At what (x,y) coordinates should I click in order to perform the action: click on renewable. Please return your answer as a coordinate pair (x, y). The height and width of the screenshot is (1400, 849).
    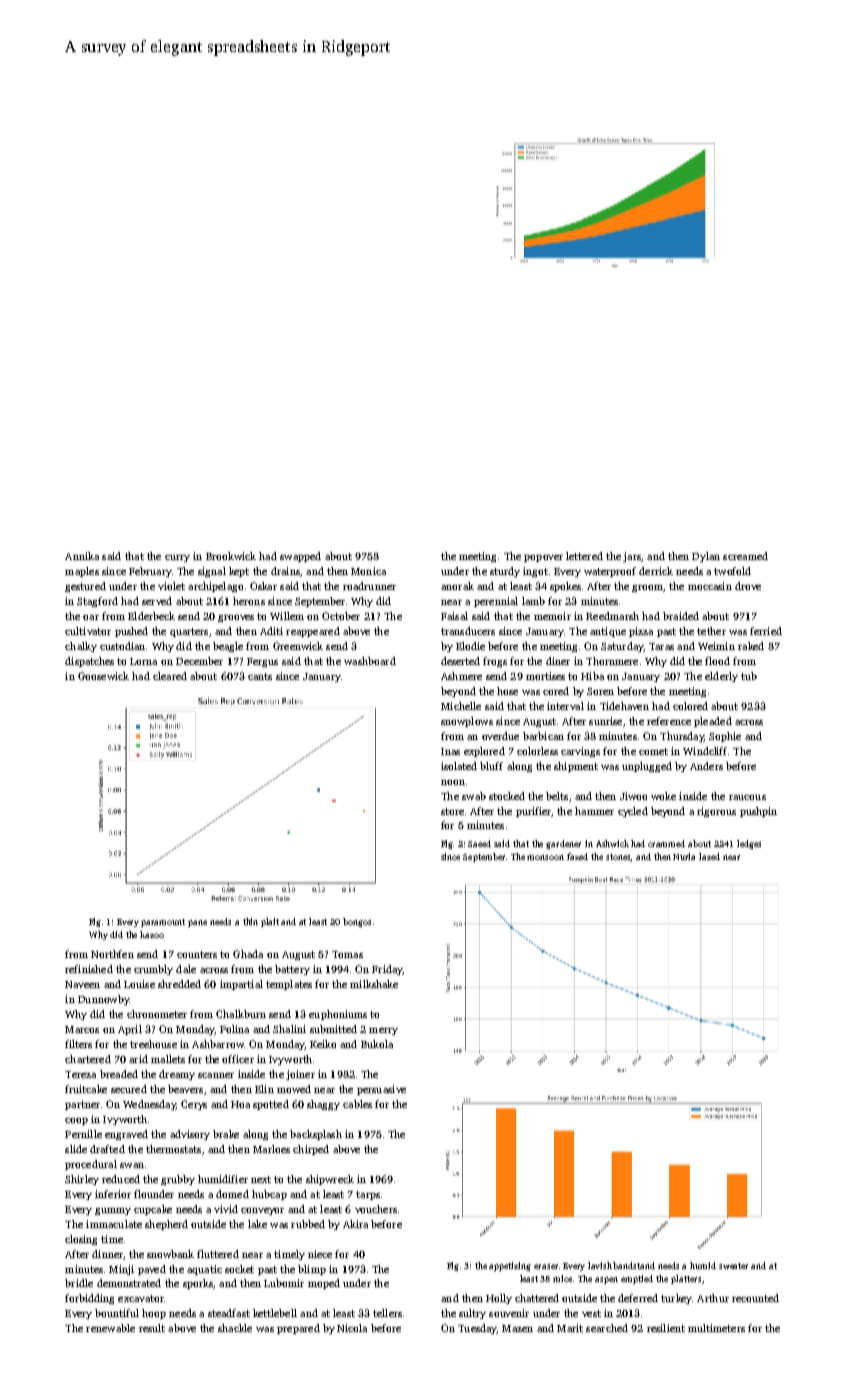
    Looking at the image, I should click on (110, 1328).
